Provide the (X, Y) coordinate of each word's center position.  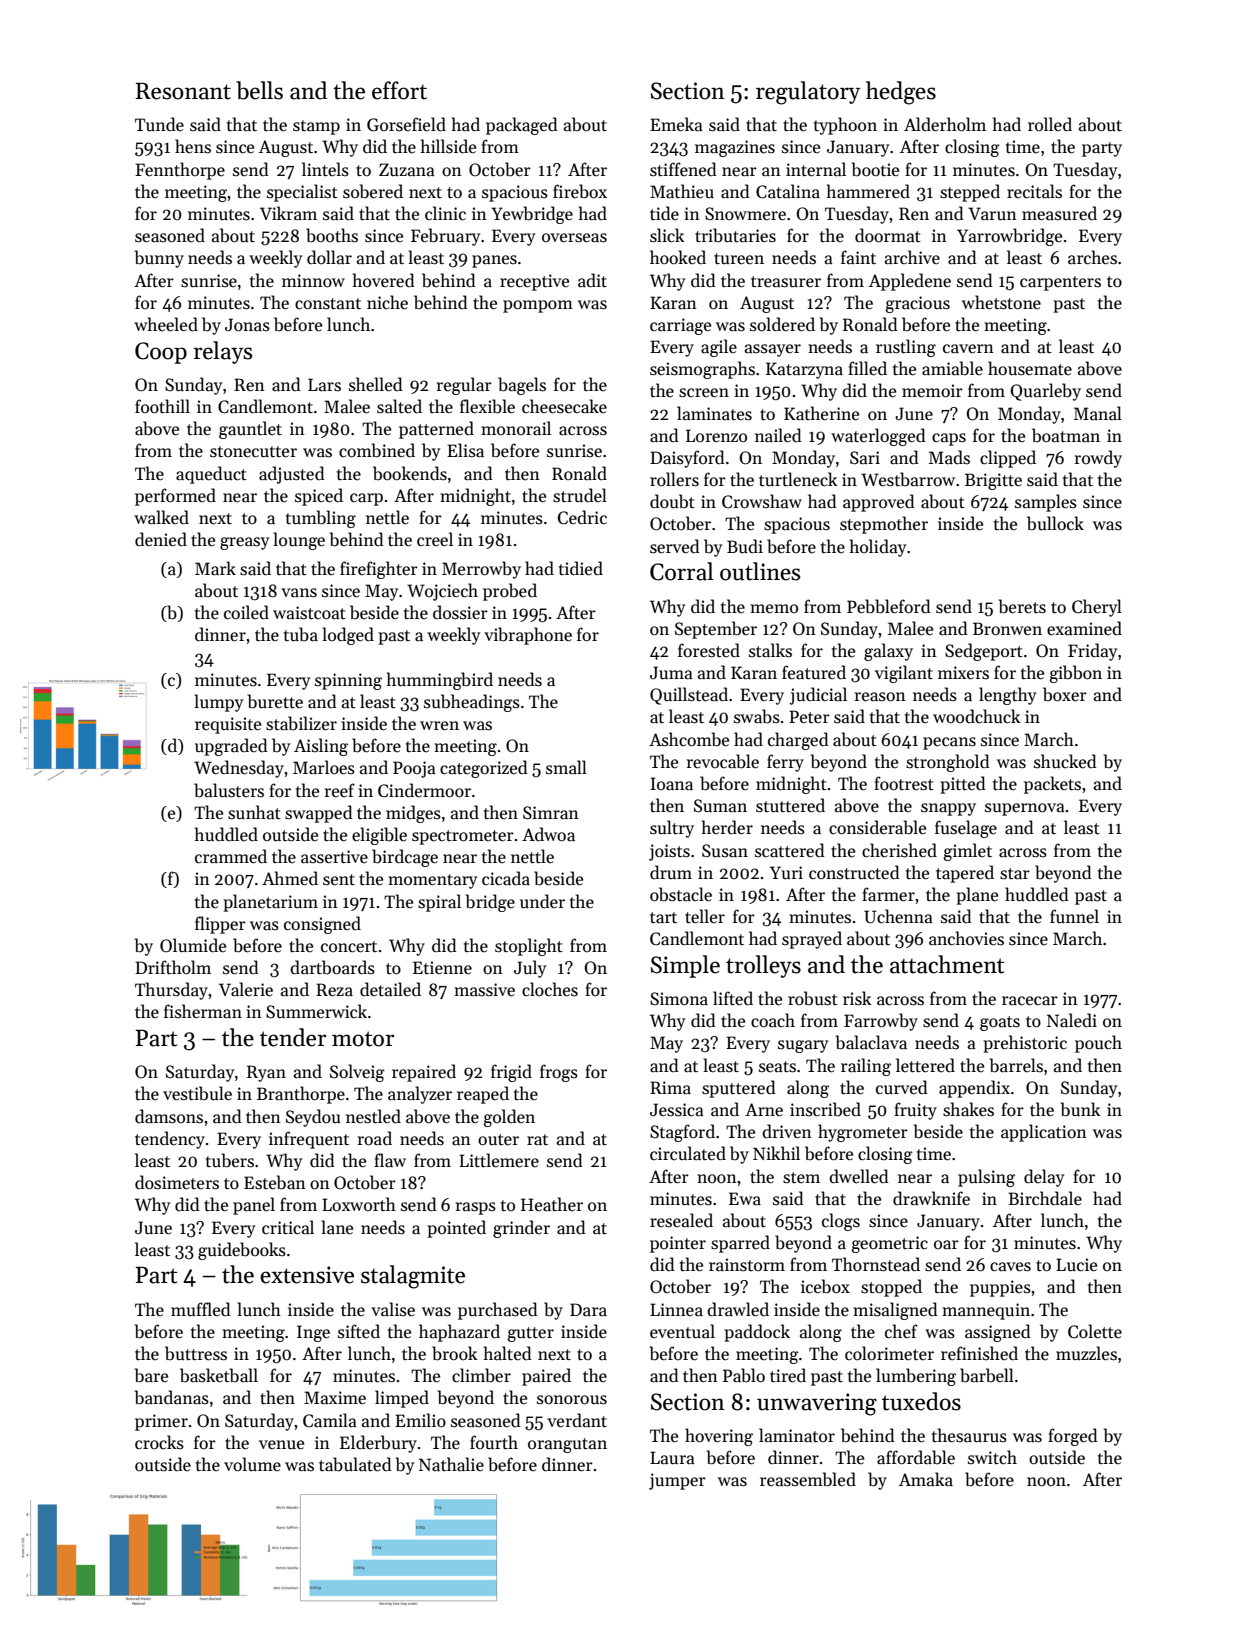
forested (709, 650)
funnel (1074, 916)
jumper (677, 1481)
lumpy (218, 703)
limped (402, 1399)
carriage (680, 326)
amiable (952, 368)
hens (193, 146)
